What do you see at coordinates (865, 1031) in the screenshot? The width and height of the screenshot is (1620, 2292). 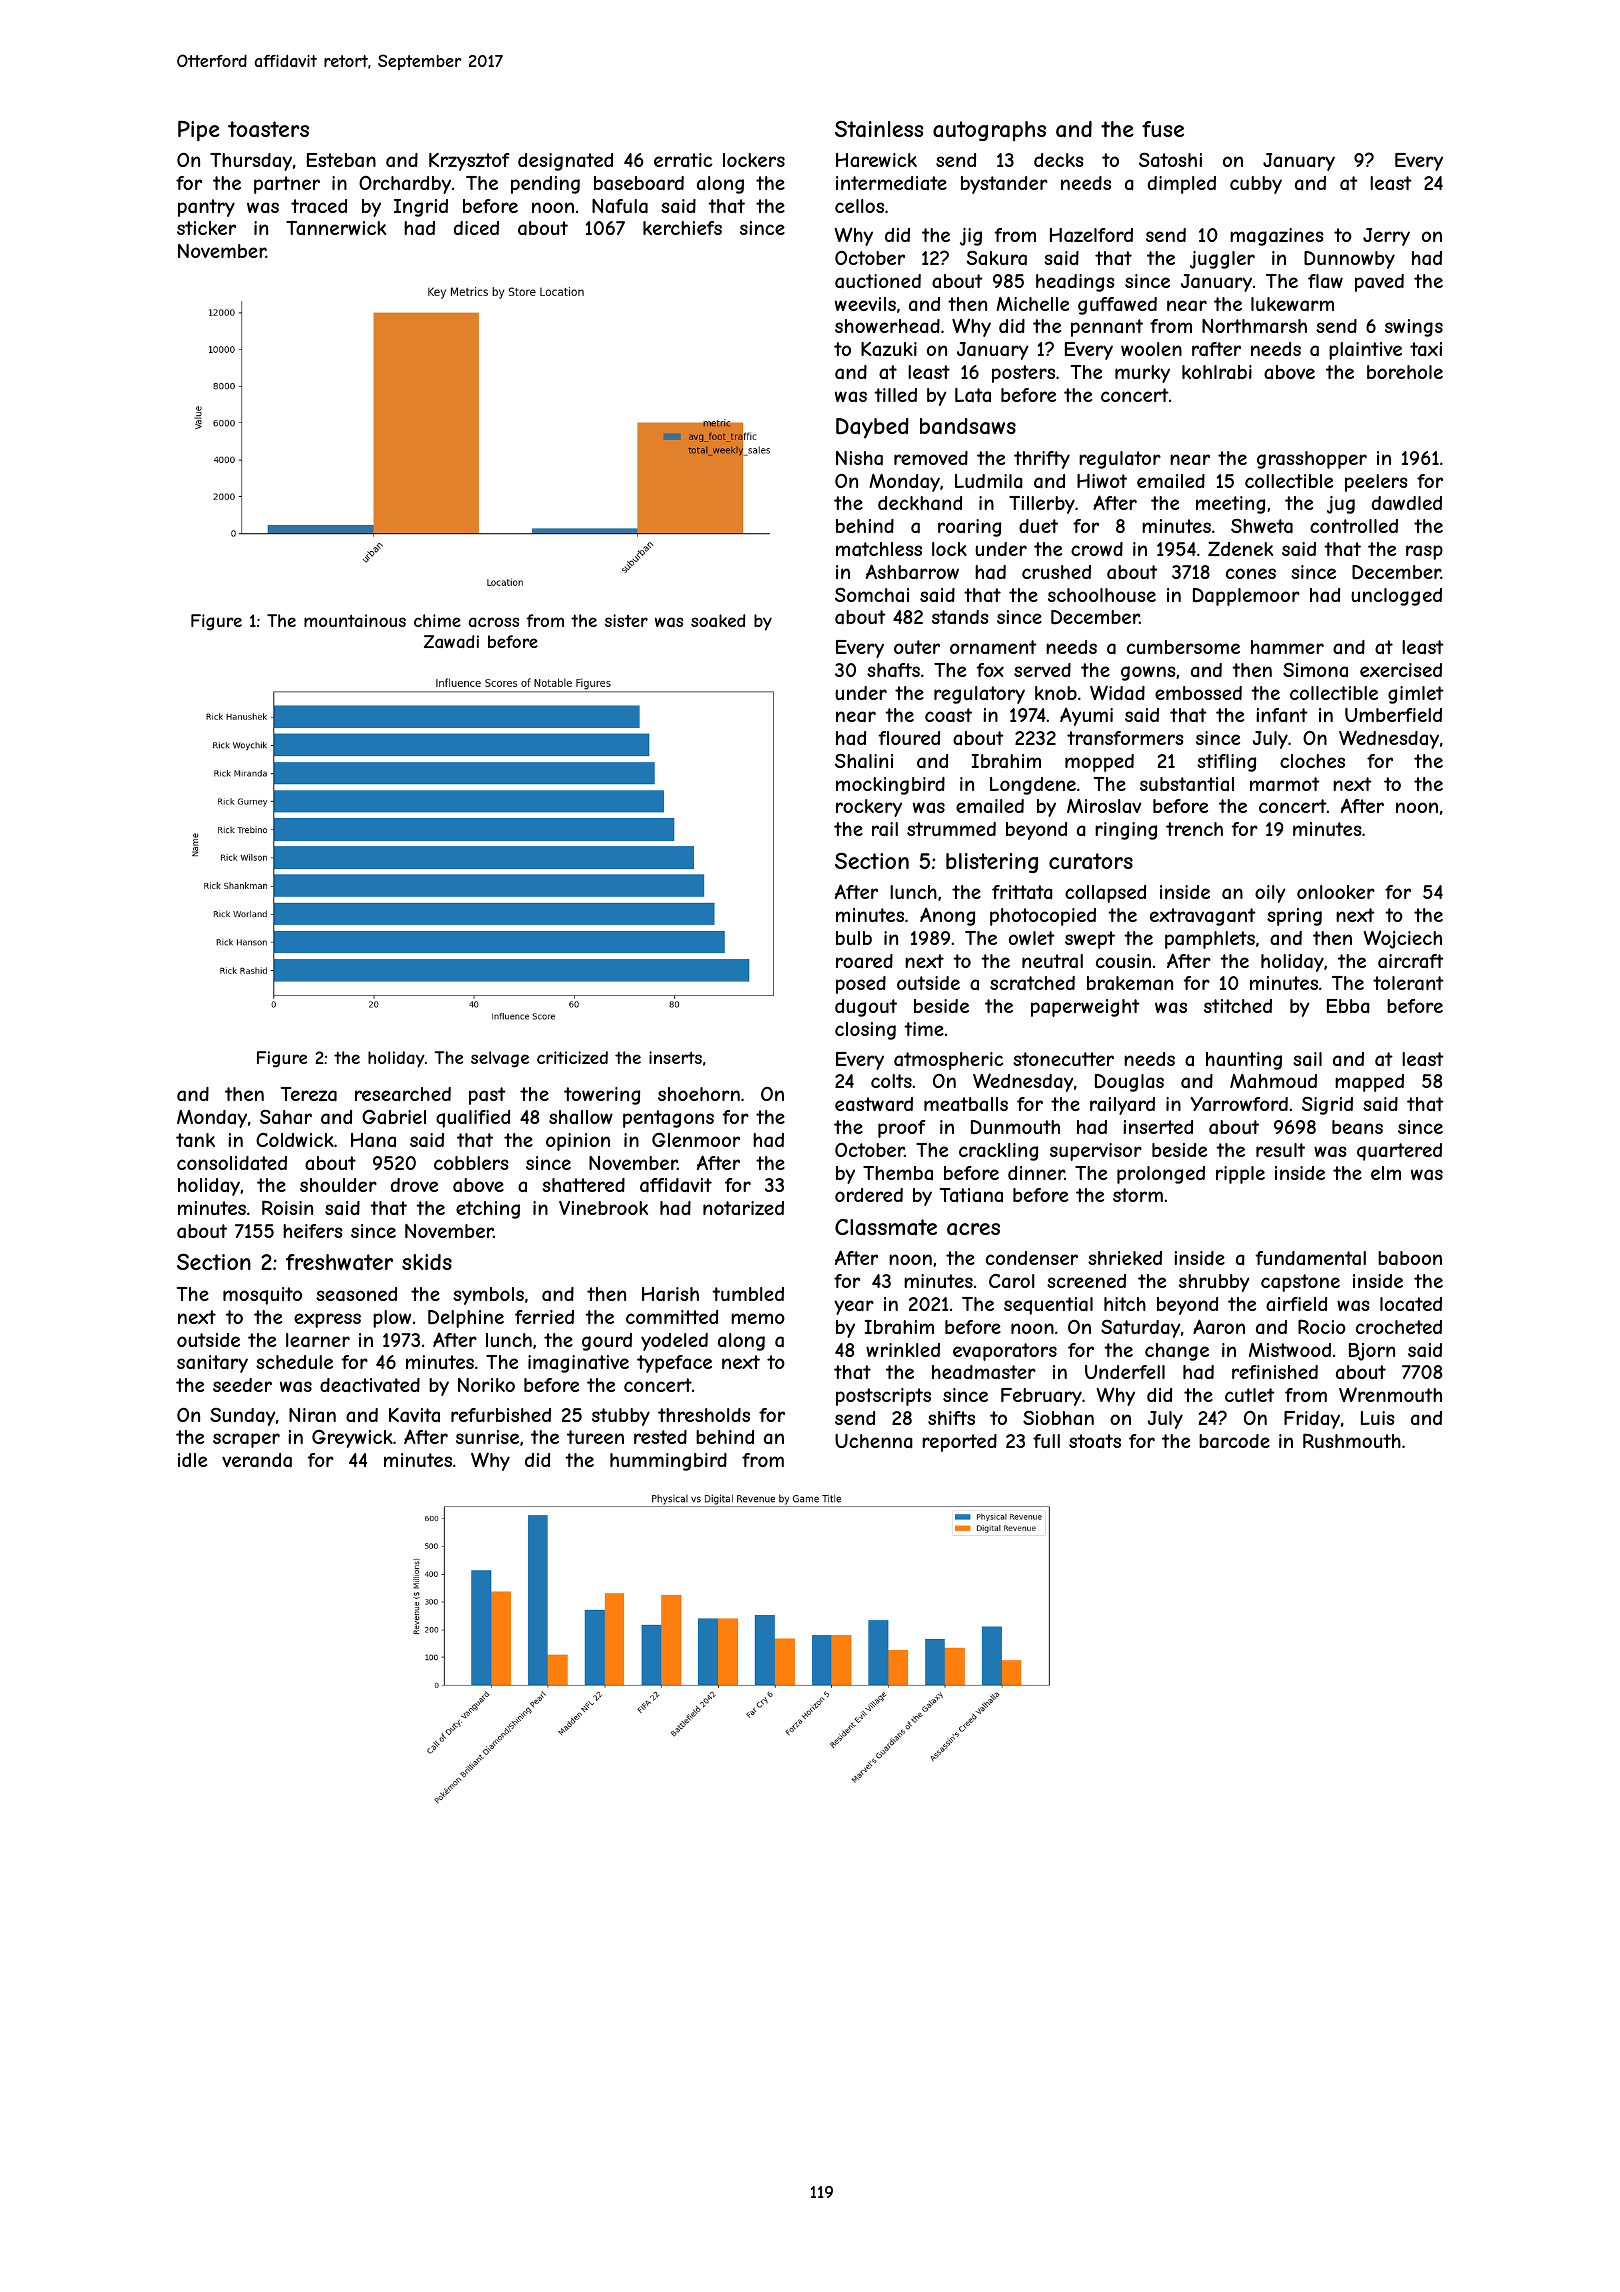 I see `closing` at bounding box center [865, 1031].
